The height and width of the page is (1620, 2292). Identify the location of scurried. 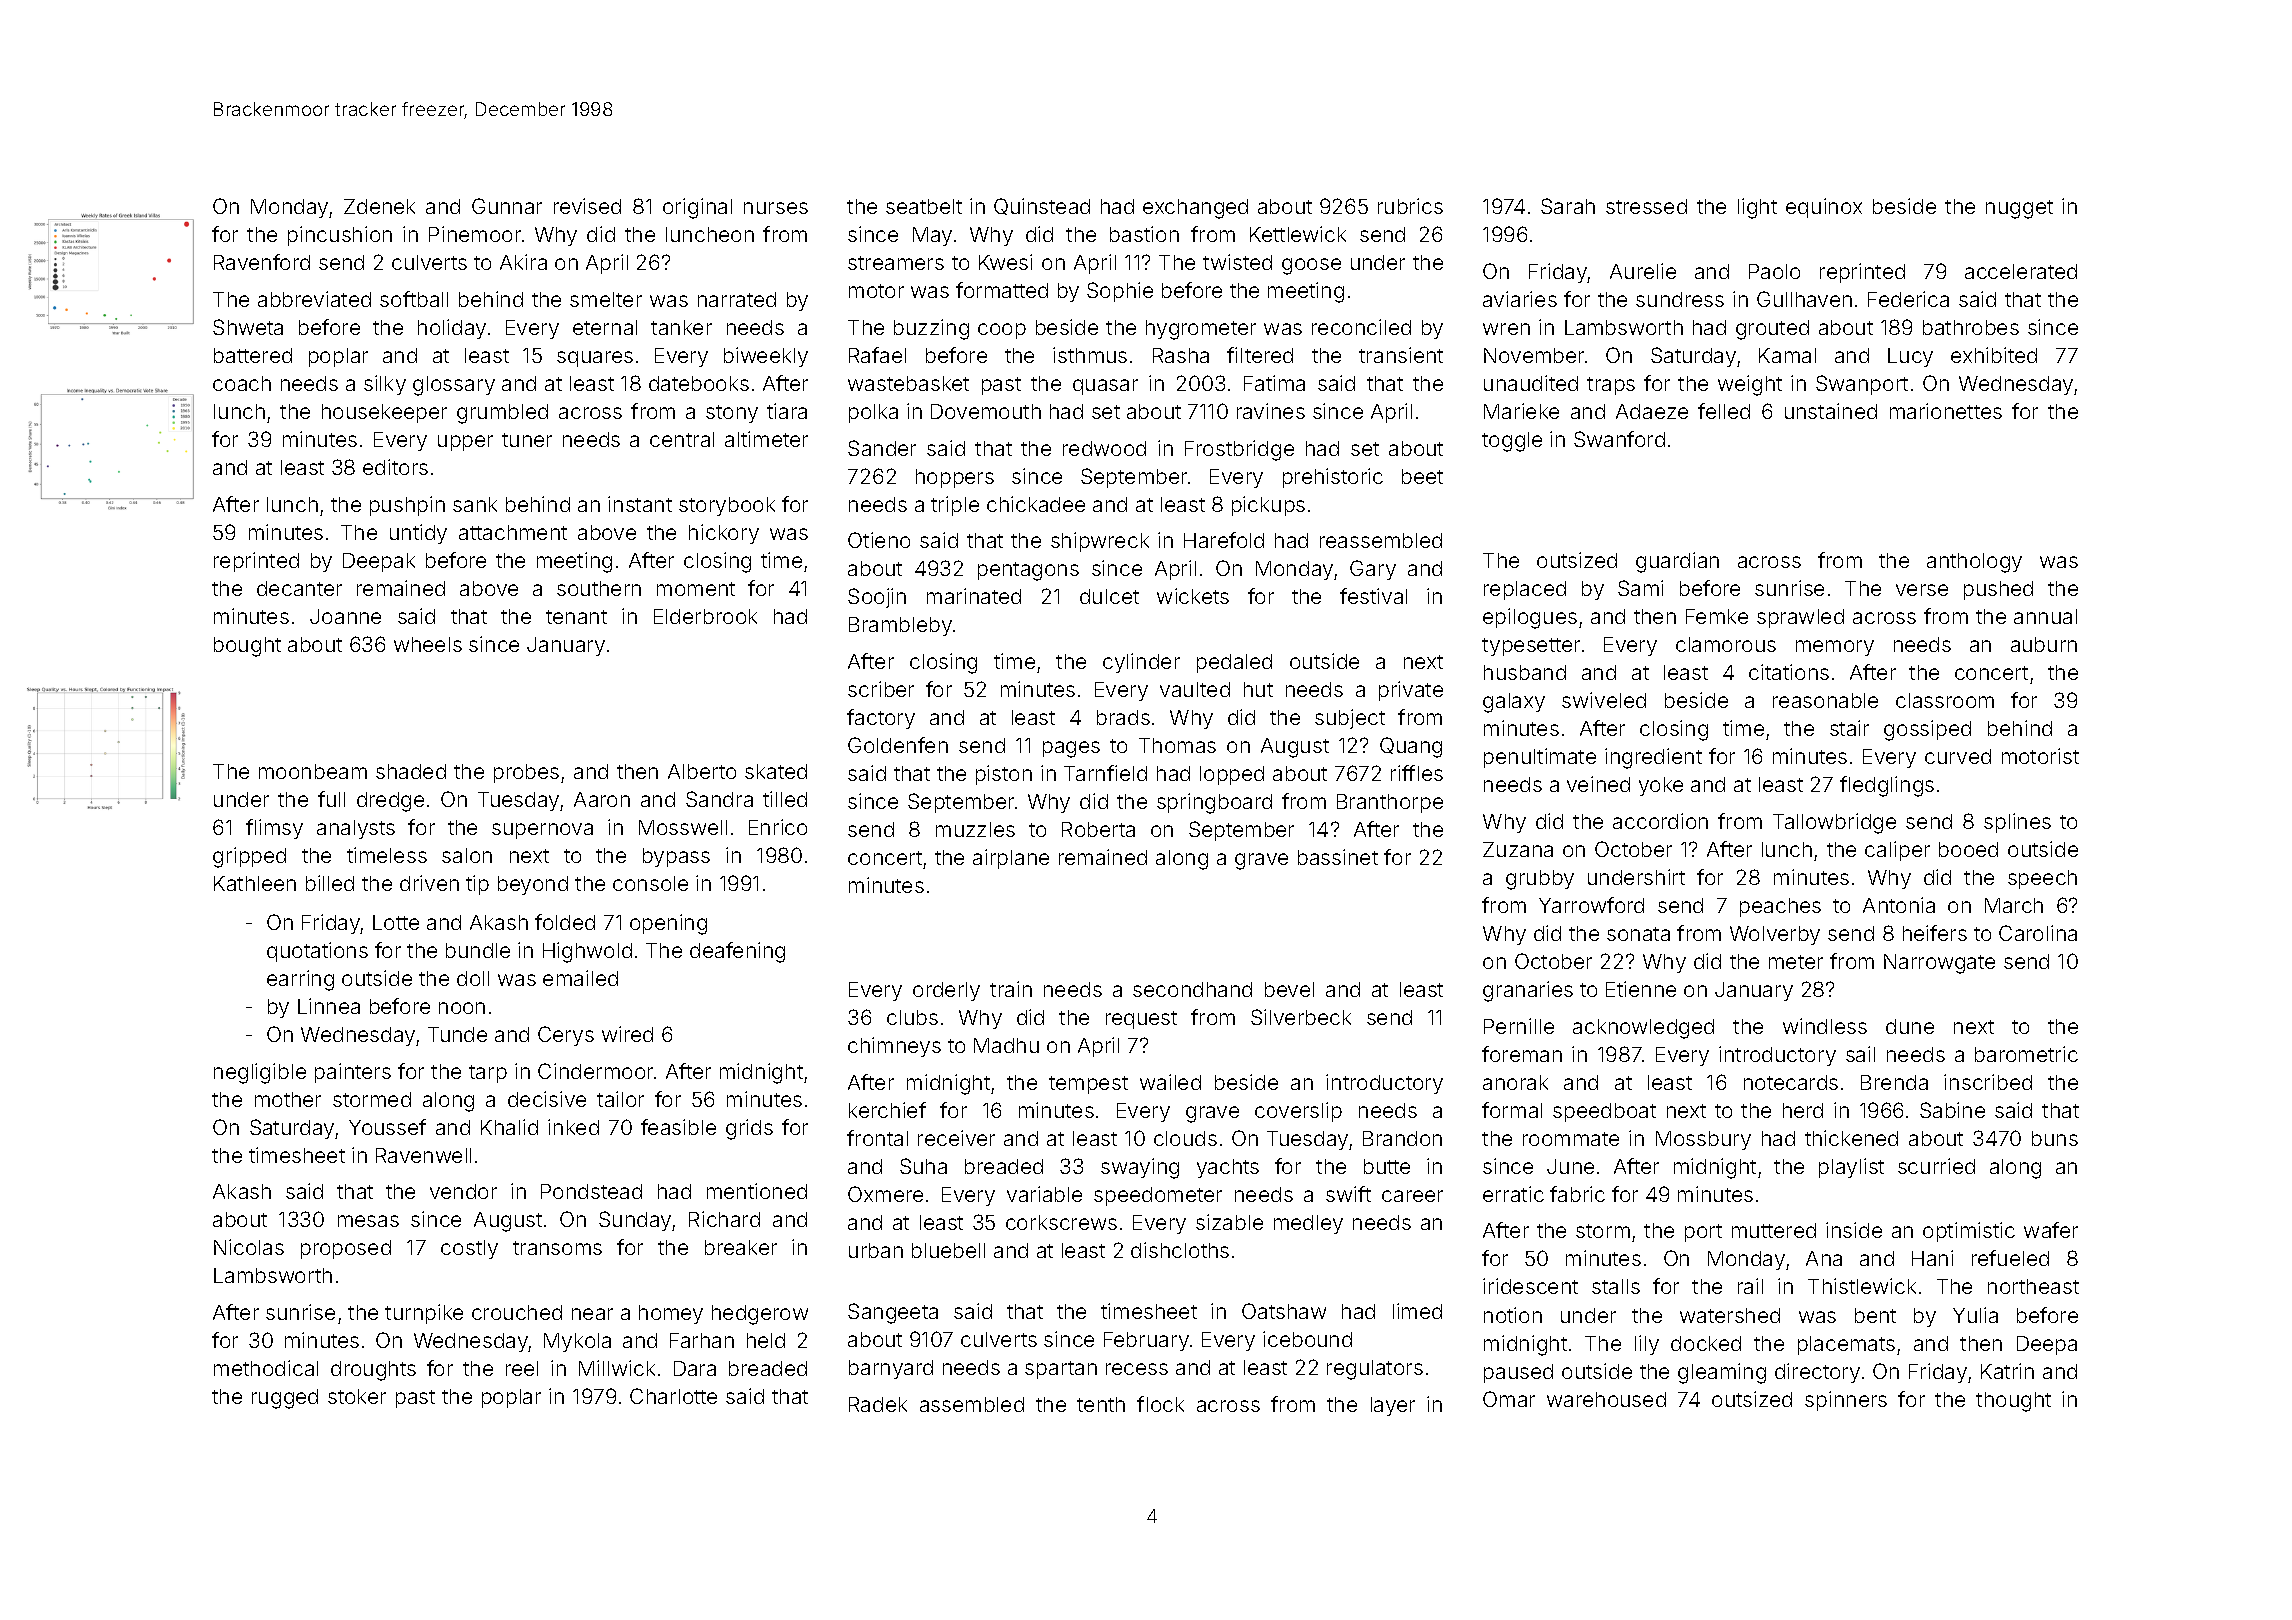
(1936, 1166).
